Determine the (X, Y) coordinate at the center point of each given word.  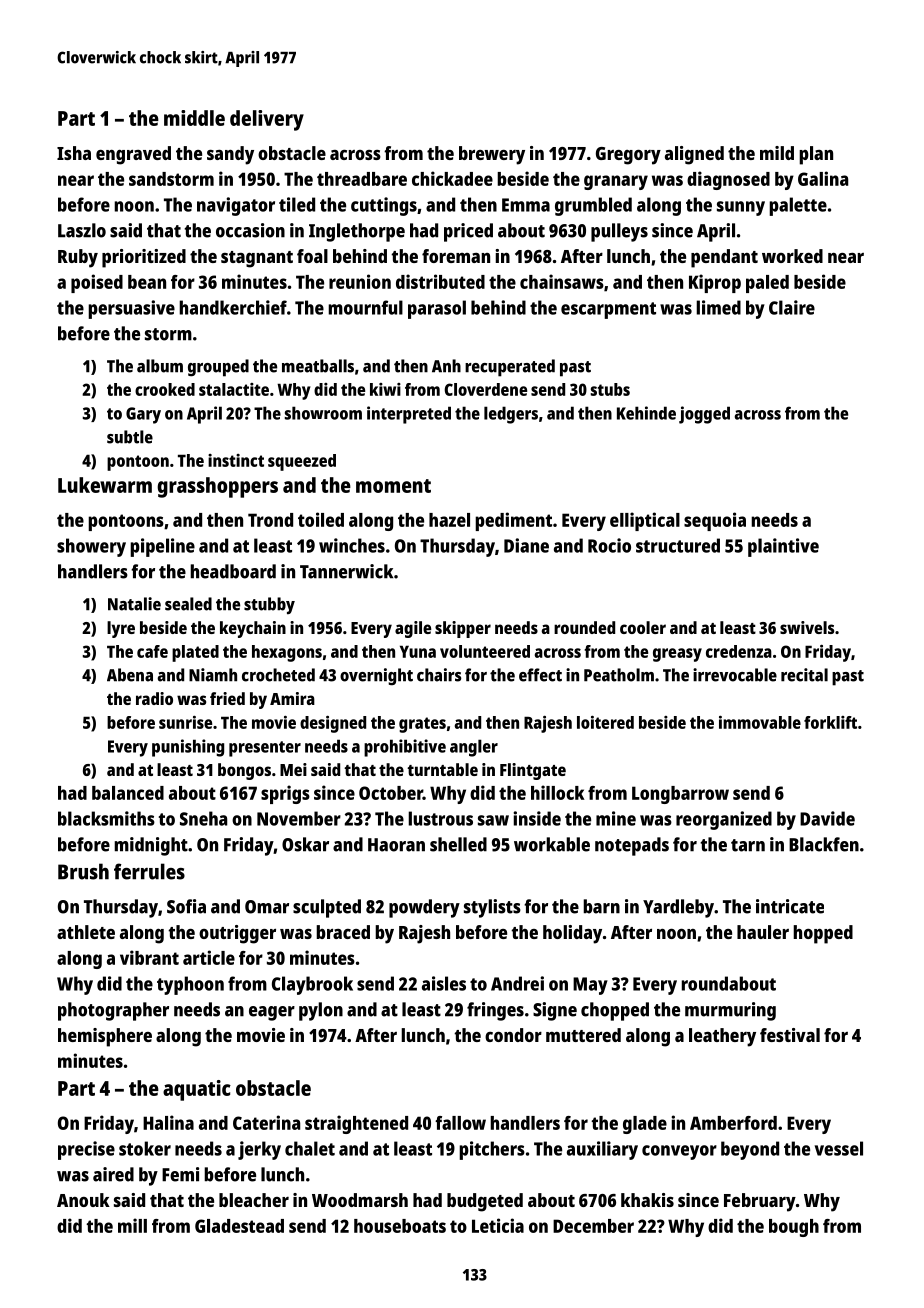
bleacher (254, 1200)
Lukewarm (105, 485)
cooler (643, 627)
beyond (750, 1150)
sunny (741, 208)
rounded (584, 627)
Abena (130, 675)
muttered (583, 1035)
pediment (513, 521)
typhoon (190, 985)
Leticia (498, 1225)
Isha (74, 153)
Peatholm (619, 675)
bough (794, 1228)
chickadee (452, 178)
